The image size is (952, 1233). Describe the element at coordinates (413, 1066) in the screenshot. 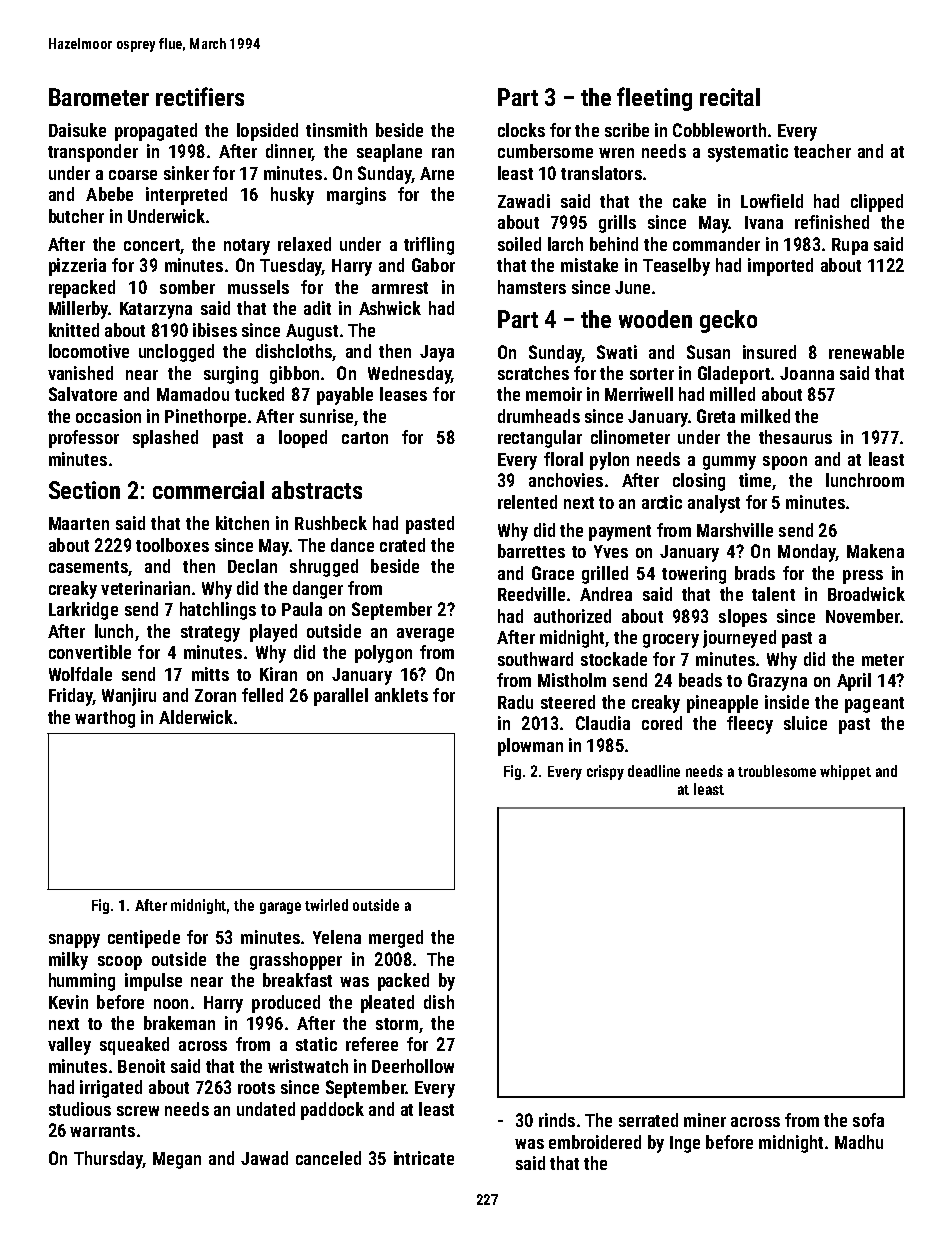

I see `Deerhollow` at that location.
